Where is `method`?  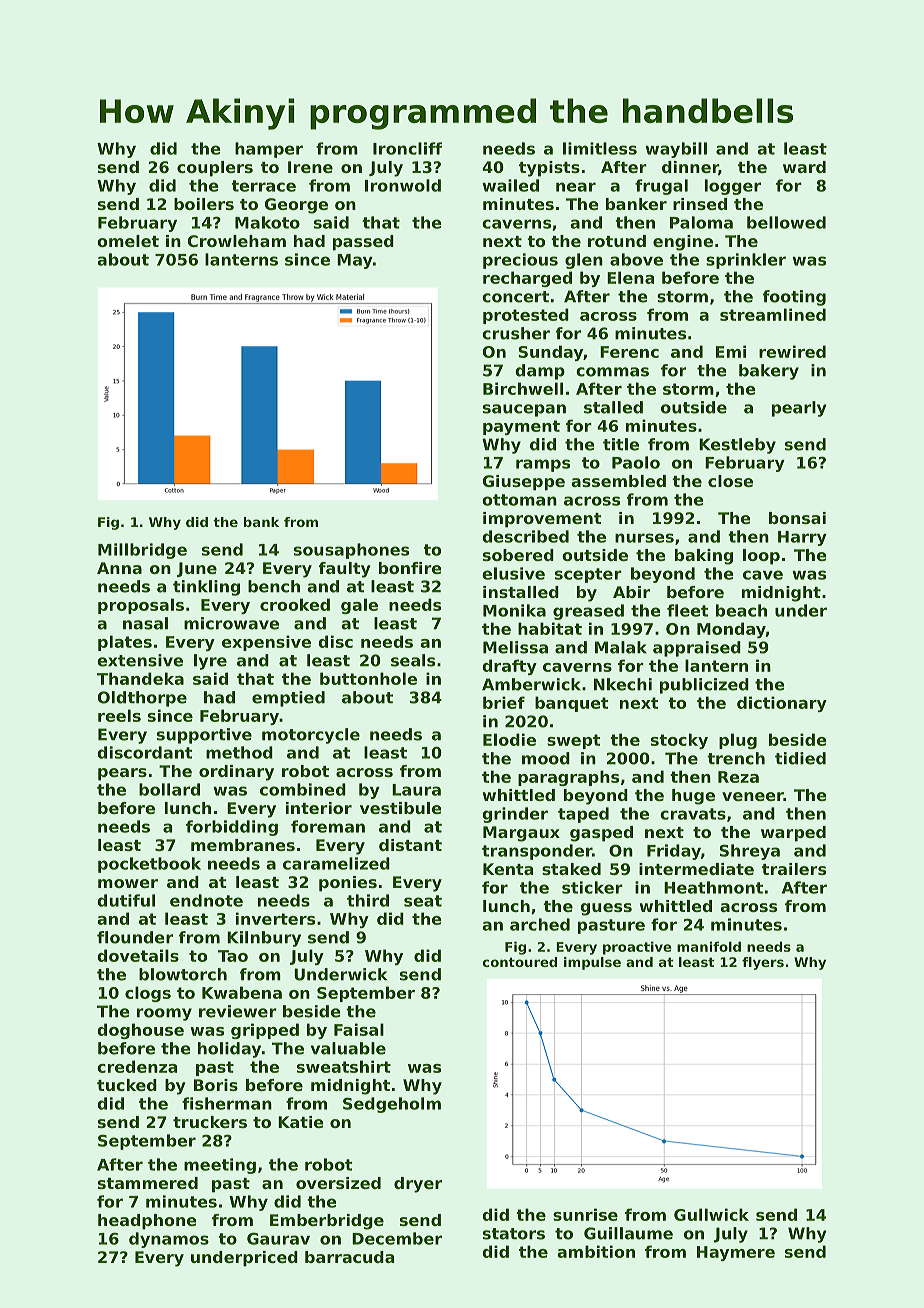
method is located at coordinates (239, 752).
